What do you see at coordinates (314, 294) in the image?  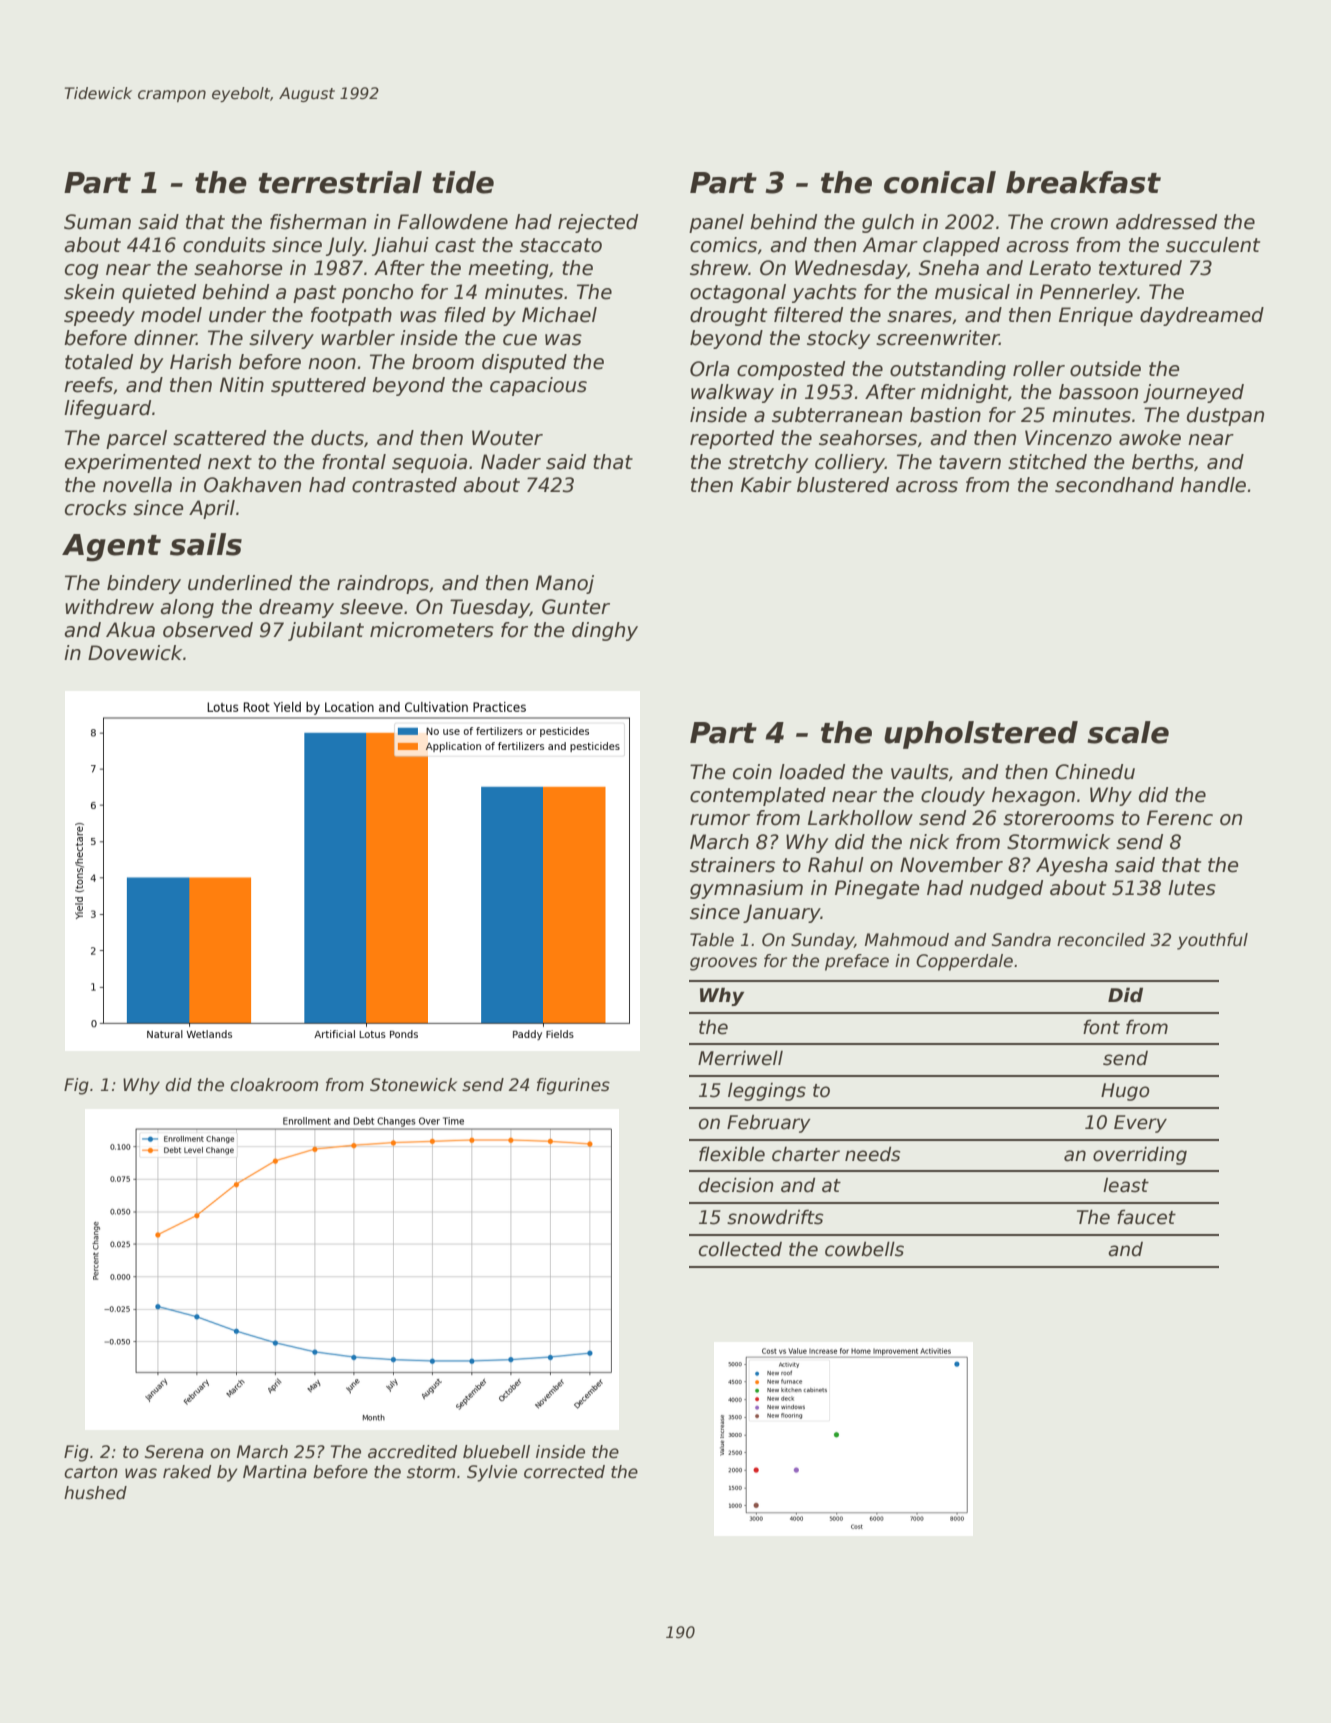 I see `past` at bounding box center [314, 294].
